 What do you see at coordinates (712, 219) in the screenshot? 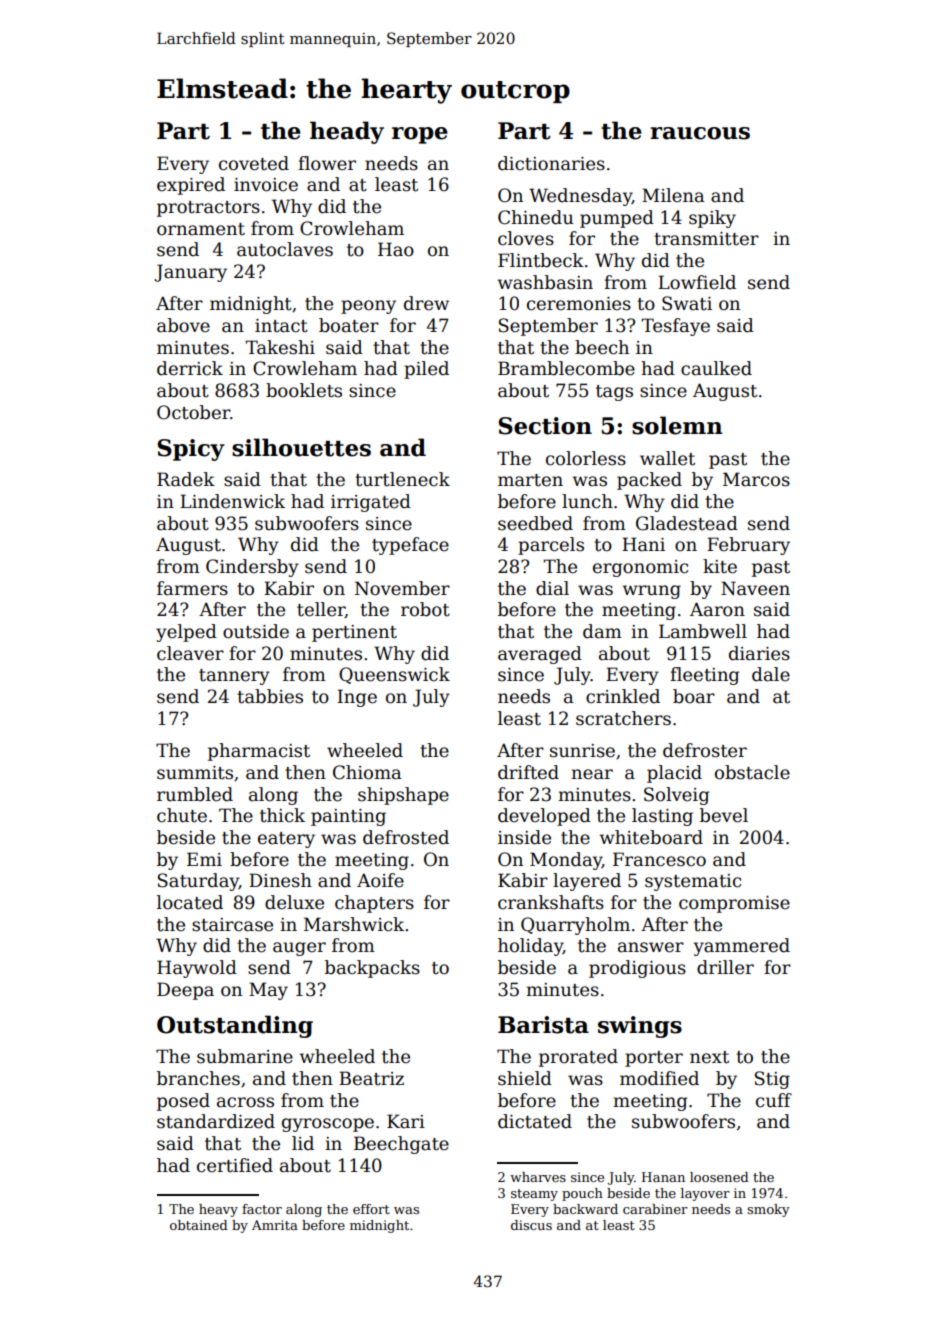
I see `spiky` at bounding box center [712, 219].
